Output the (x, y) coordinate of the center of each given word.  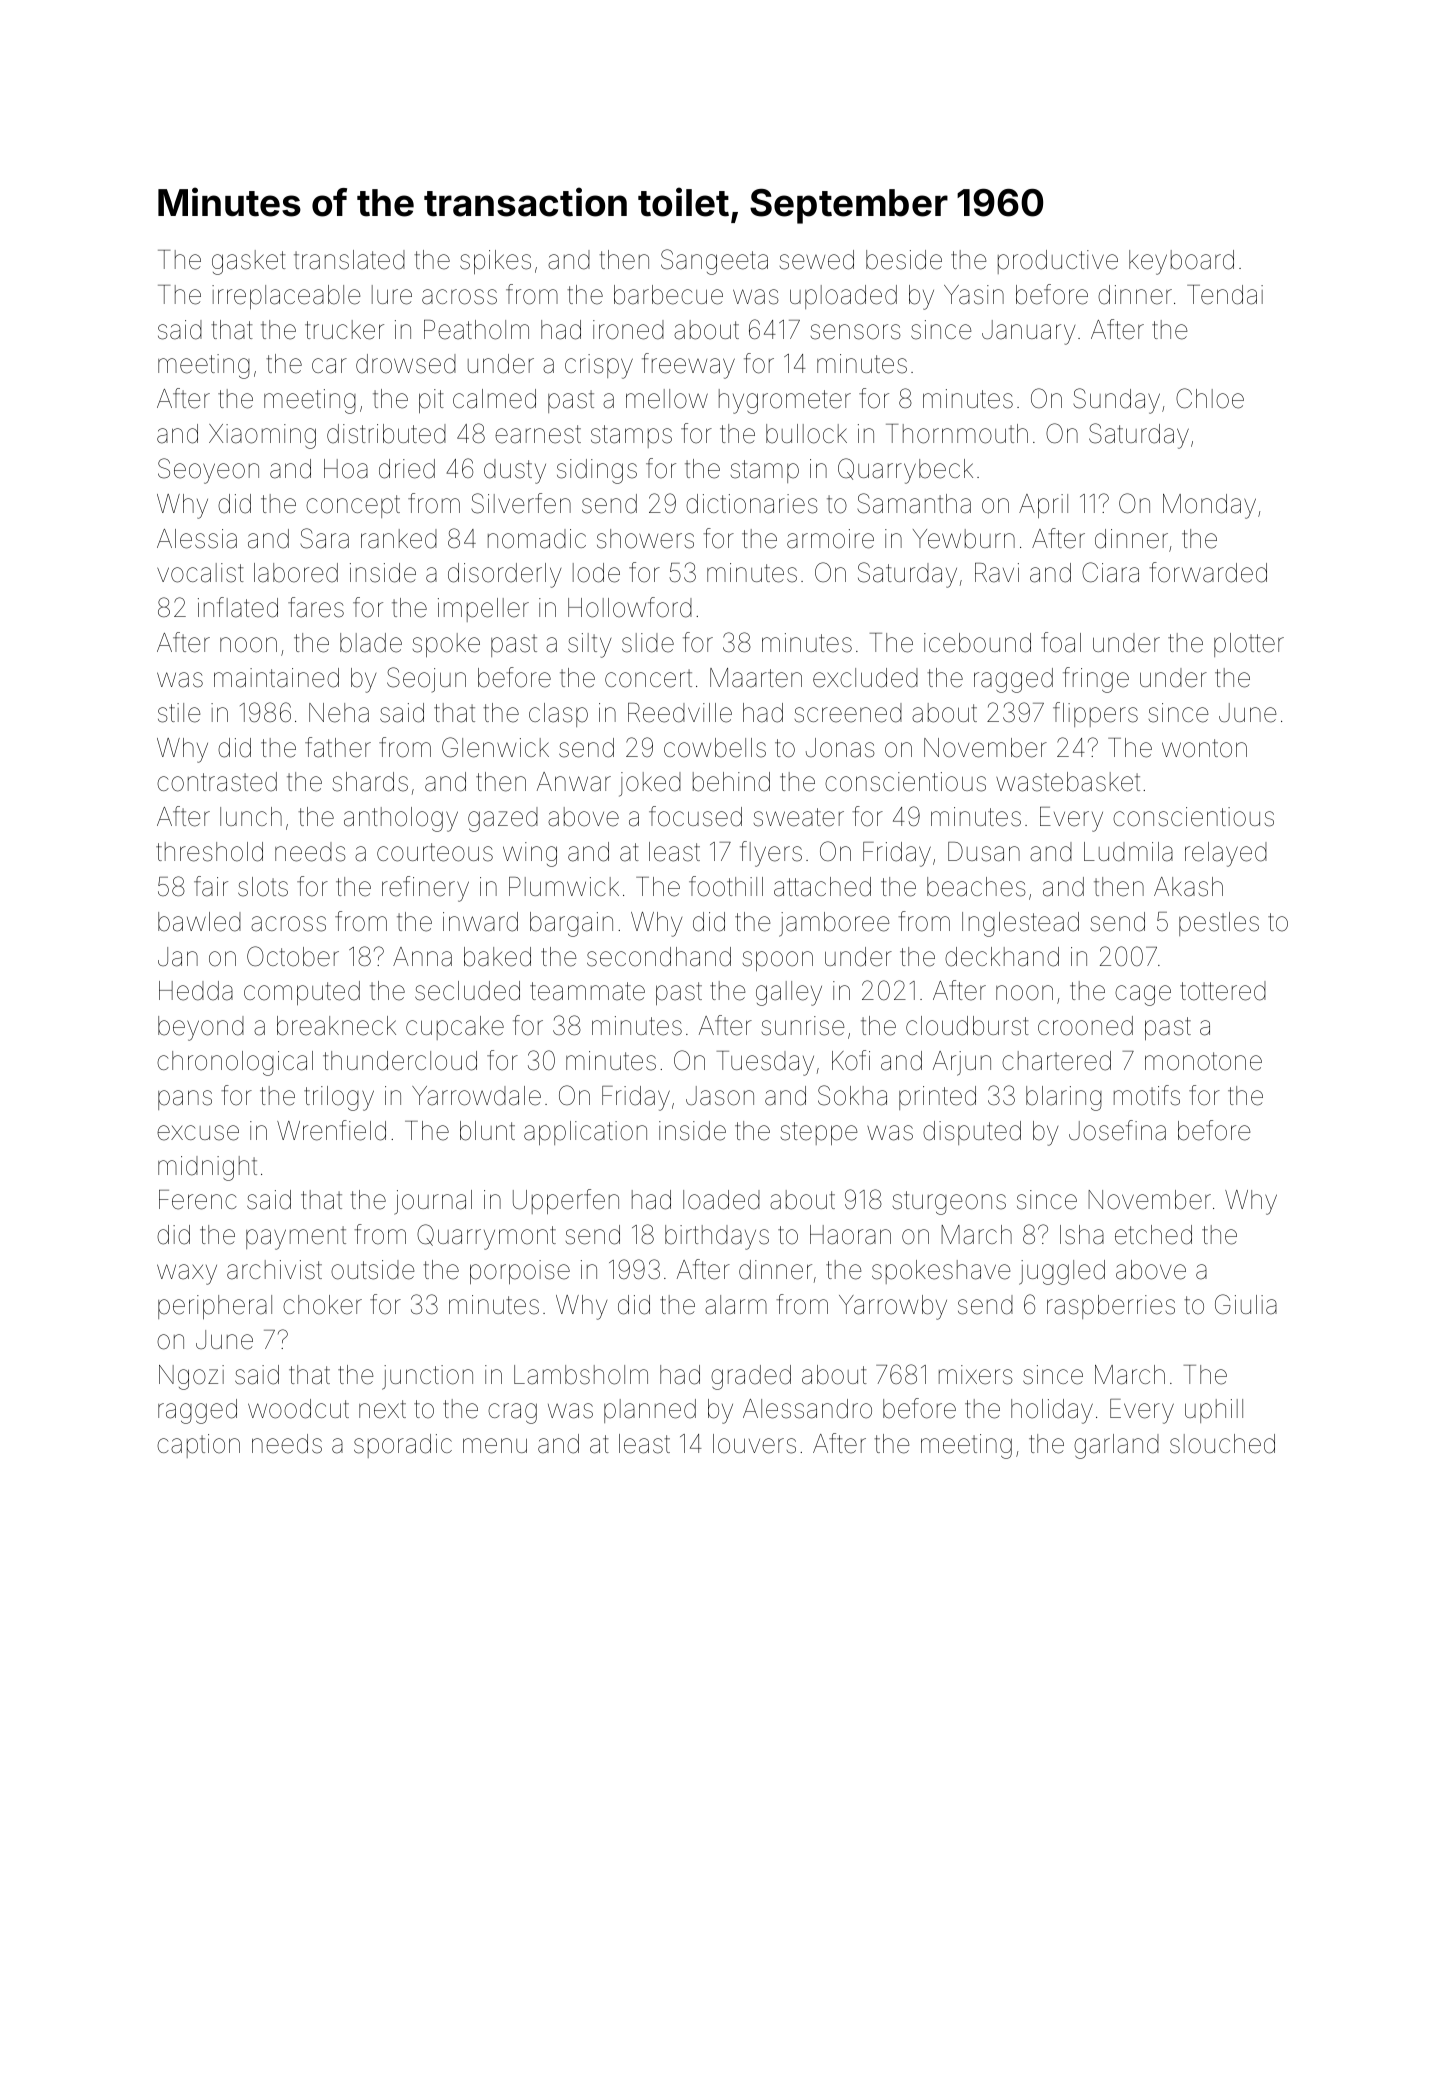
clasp (558, 715)
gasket (249, 262)
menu (495, 1446)
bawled (199, 922)
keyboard (1181, 262)
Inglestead (1020, 924)
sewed (817, 260)
